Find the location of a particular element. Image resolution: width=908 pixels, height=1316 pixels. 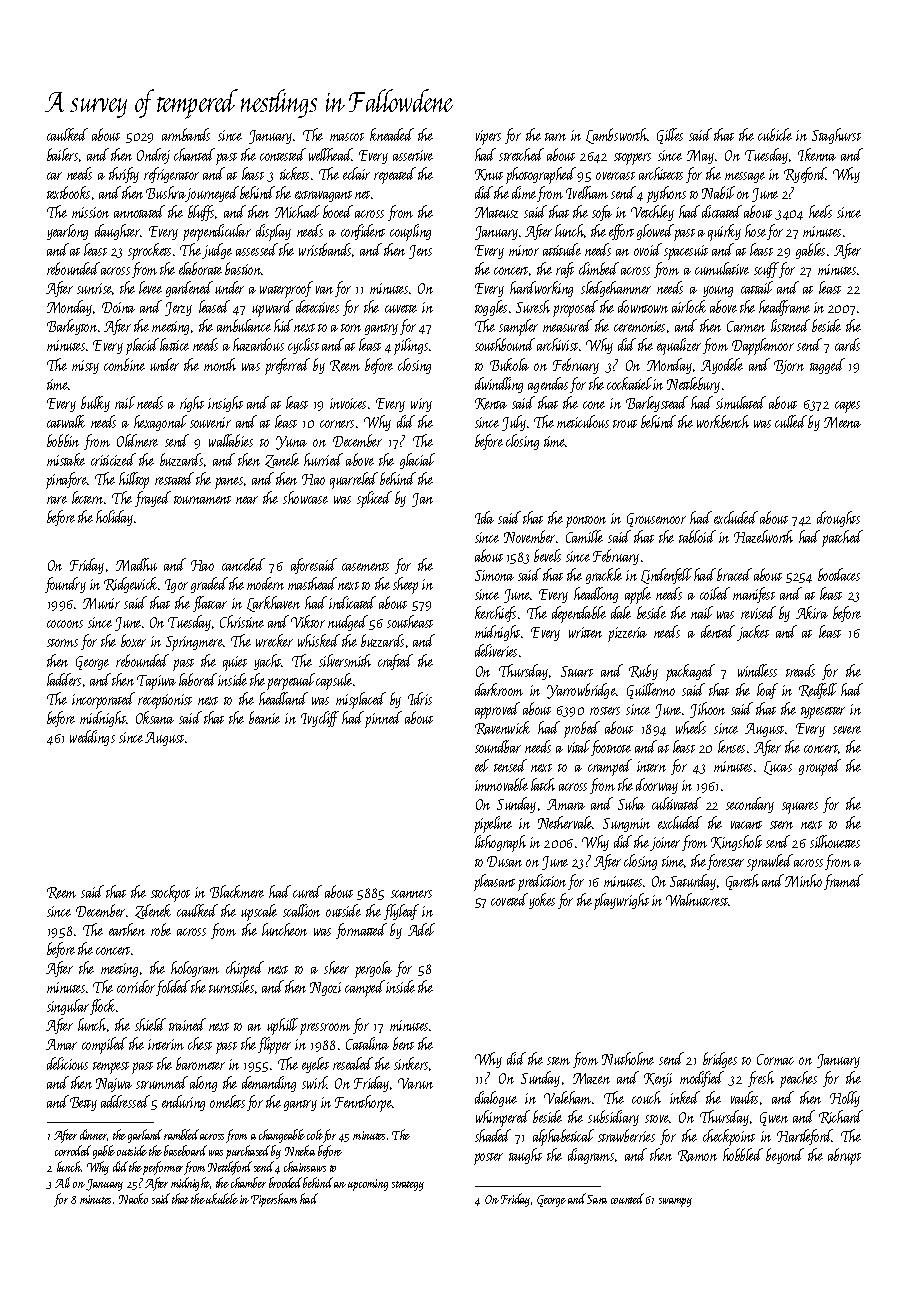

ukulele is located at coordinates (222, 1198).
